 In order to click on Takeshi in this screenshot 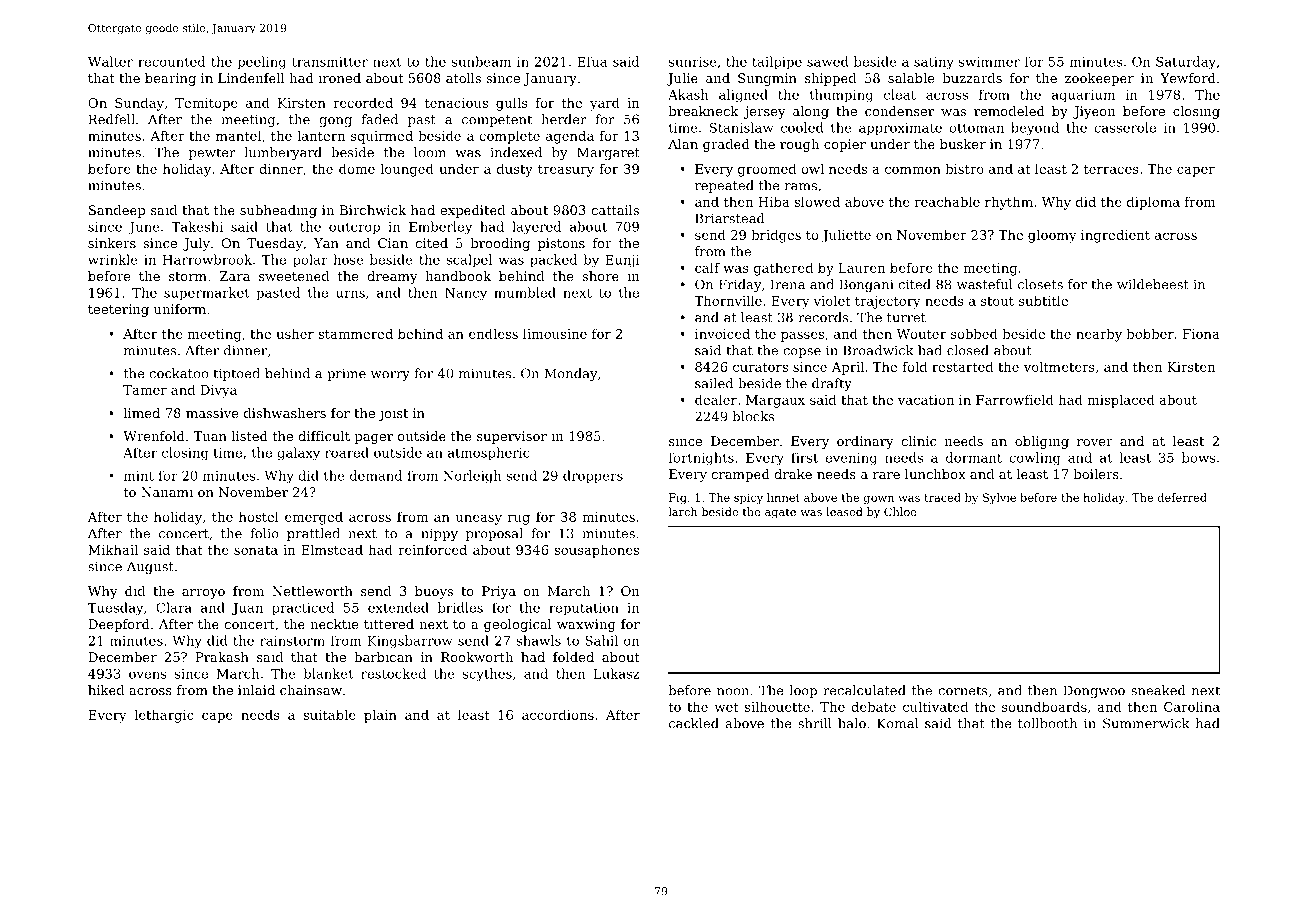, I will do `click(197, 226)`.
